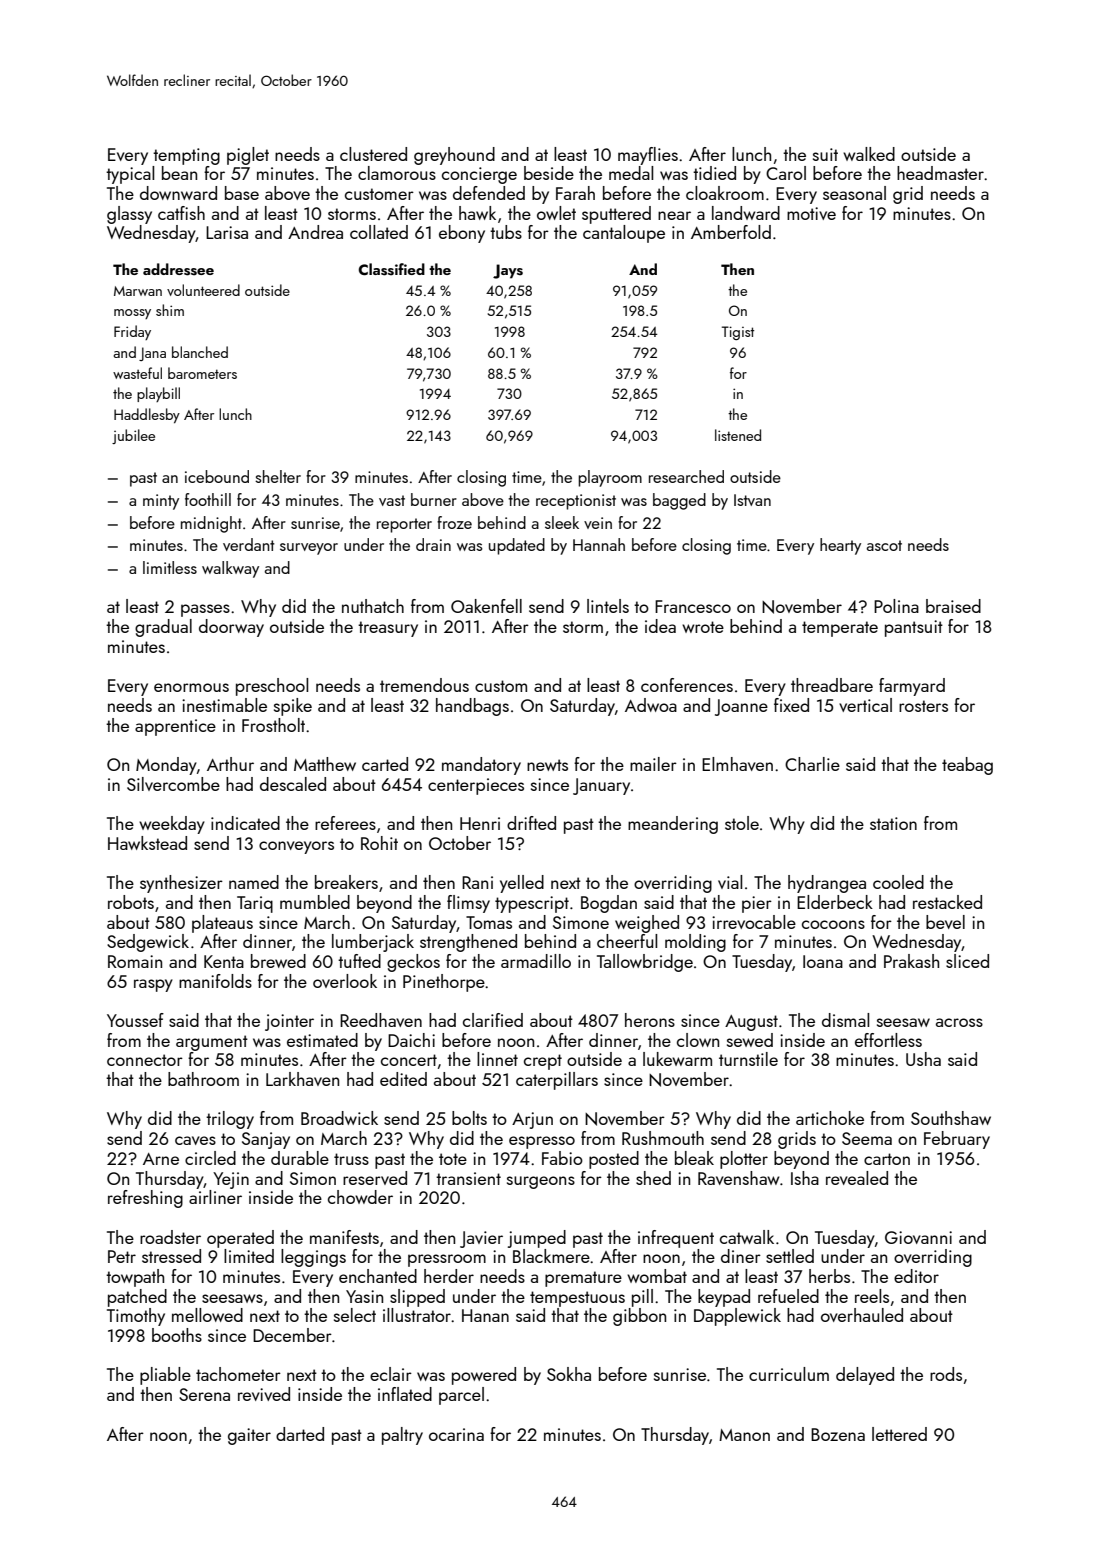 The width and height of the screenshot is (1103, 1560). What do you see at coordinates (248, 156) in the screenshot?
I see `piglet` at bounding box center [248, 156].
